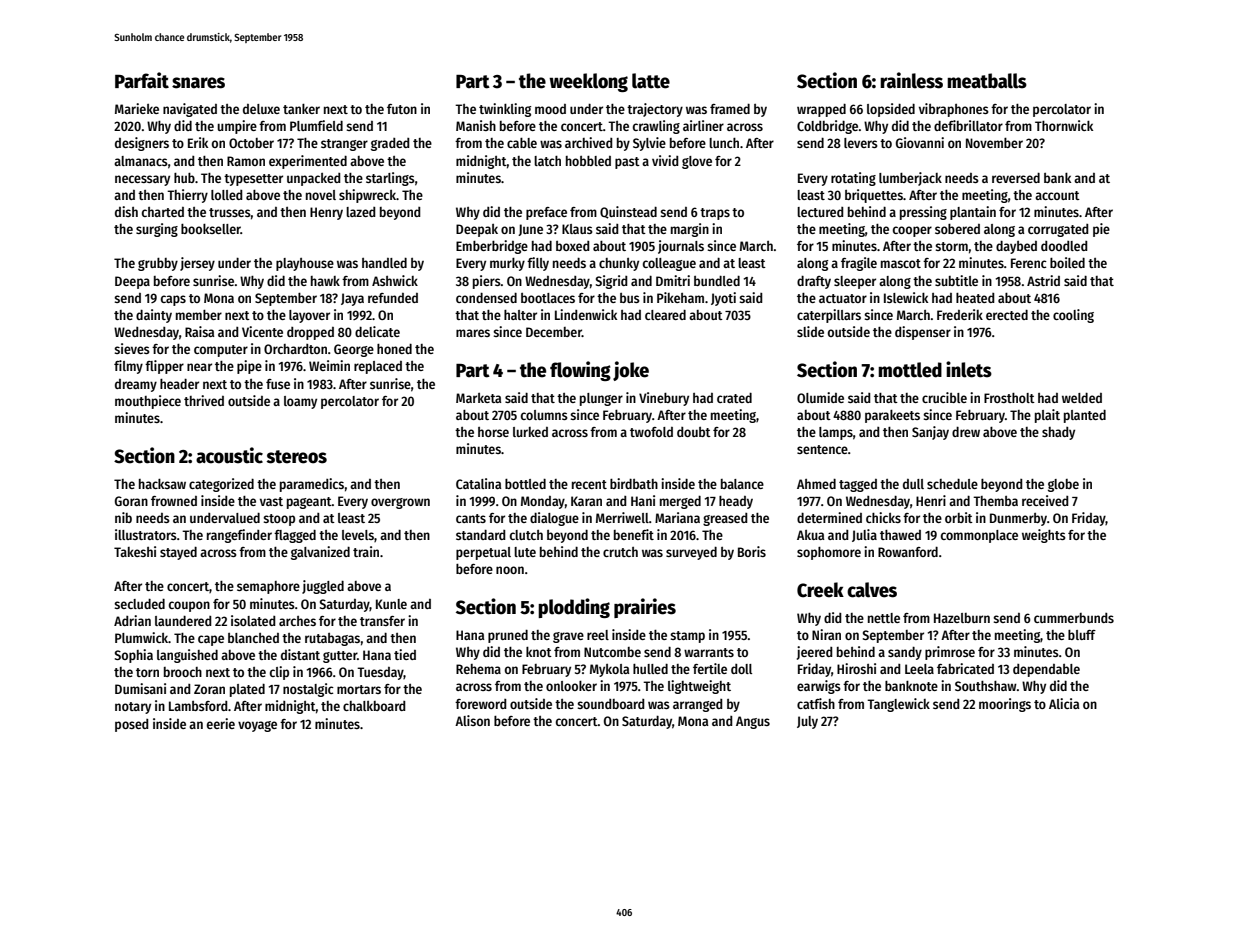 This image has height=952, width=1233. Describe the element at coordinates (530, 230) in the image. I see `June` at that location.
